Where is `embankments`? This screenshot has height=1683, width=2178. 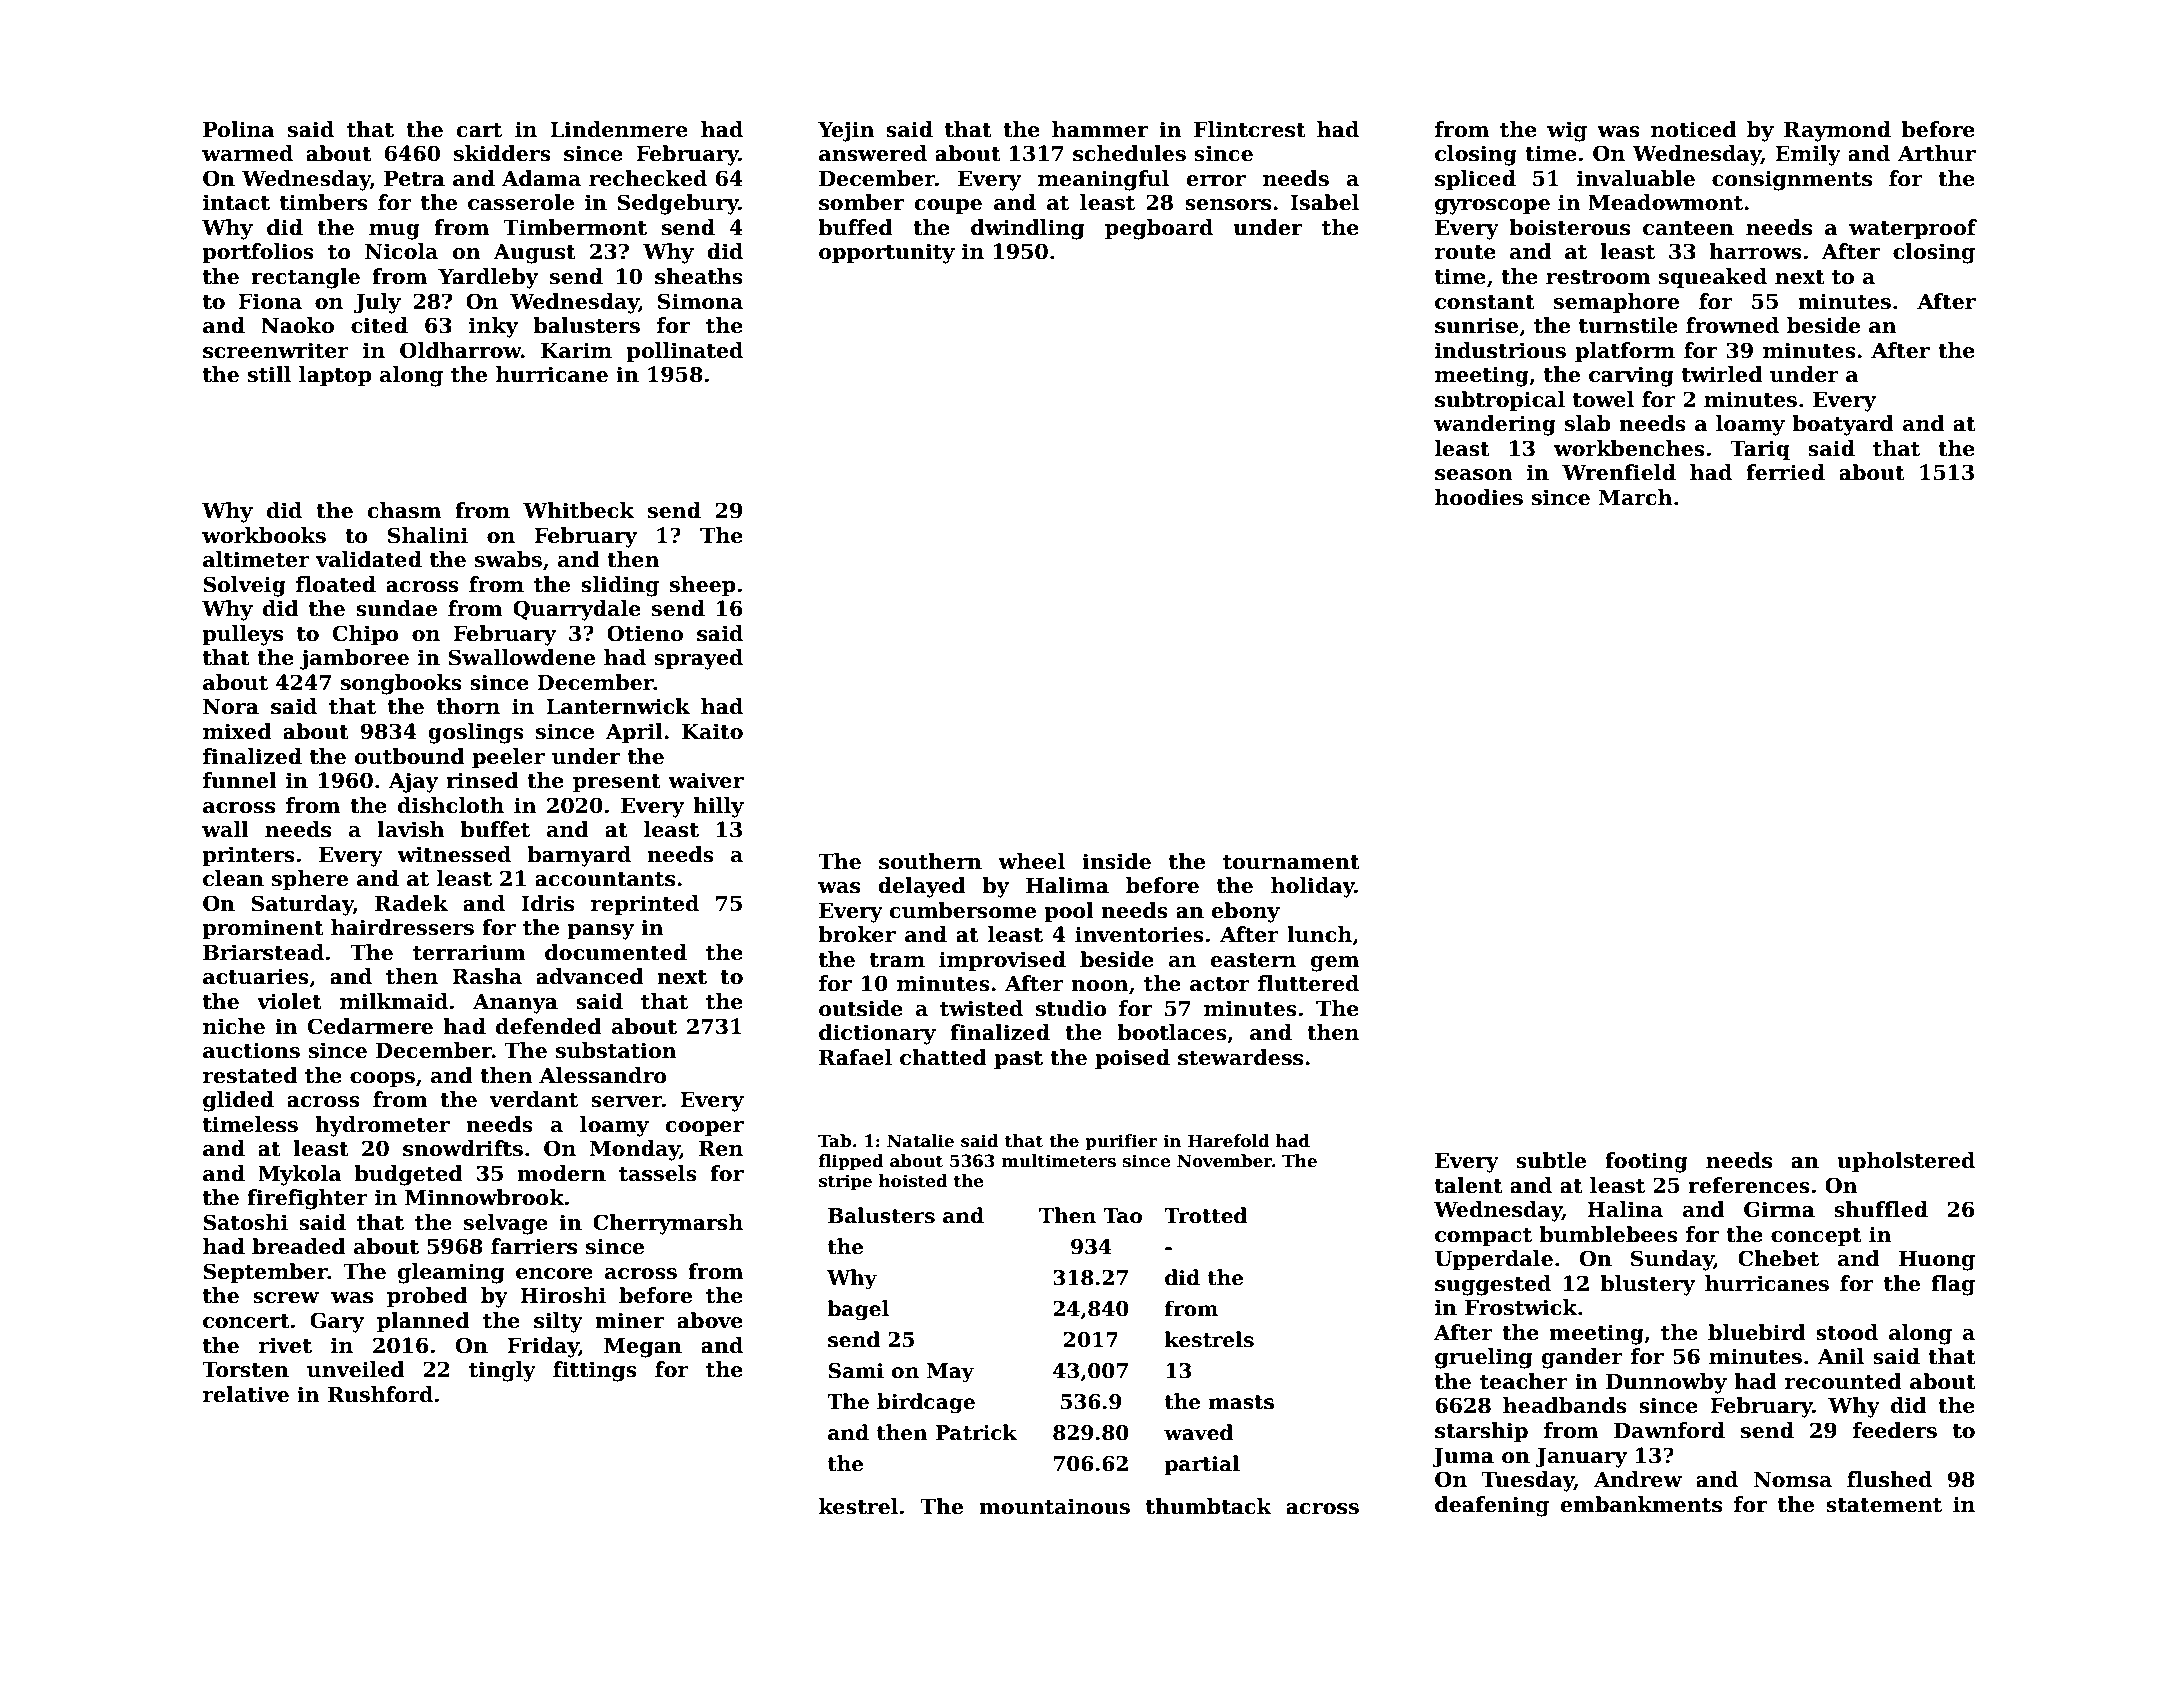
embankments is located at coordinates (1641, 1504).
